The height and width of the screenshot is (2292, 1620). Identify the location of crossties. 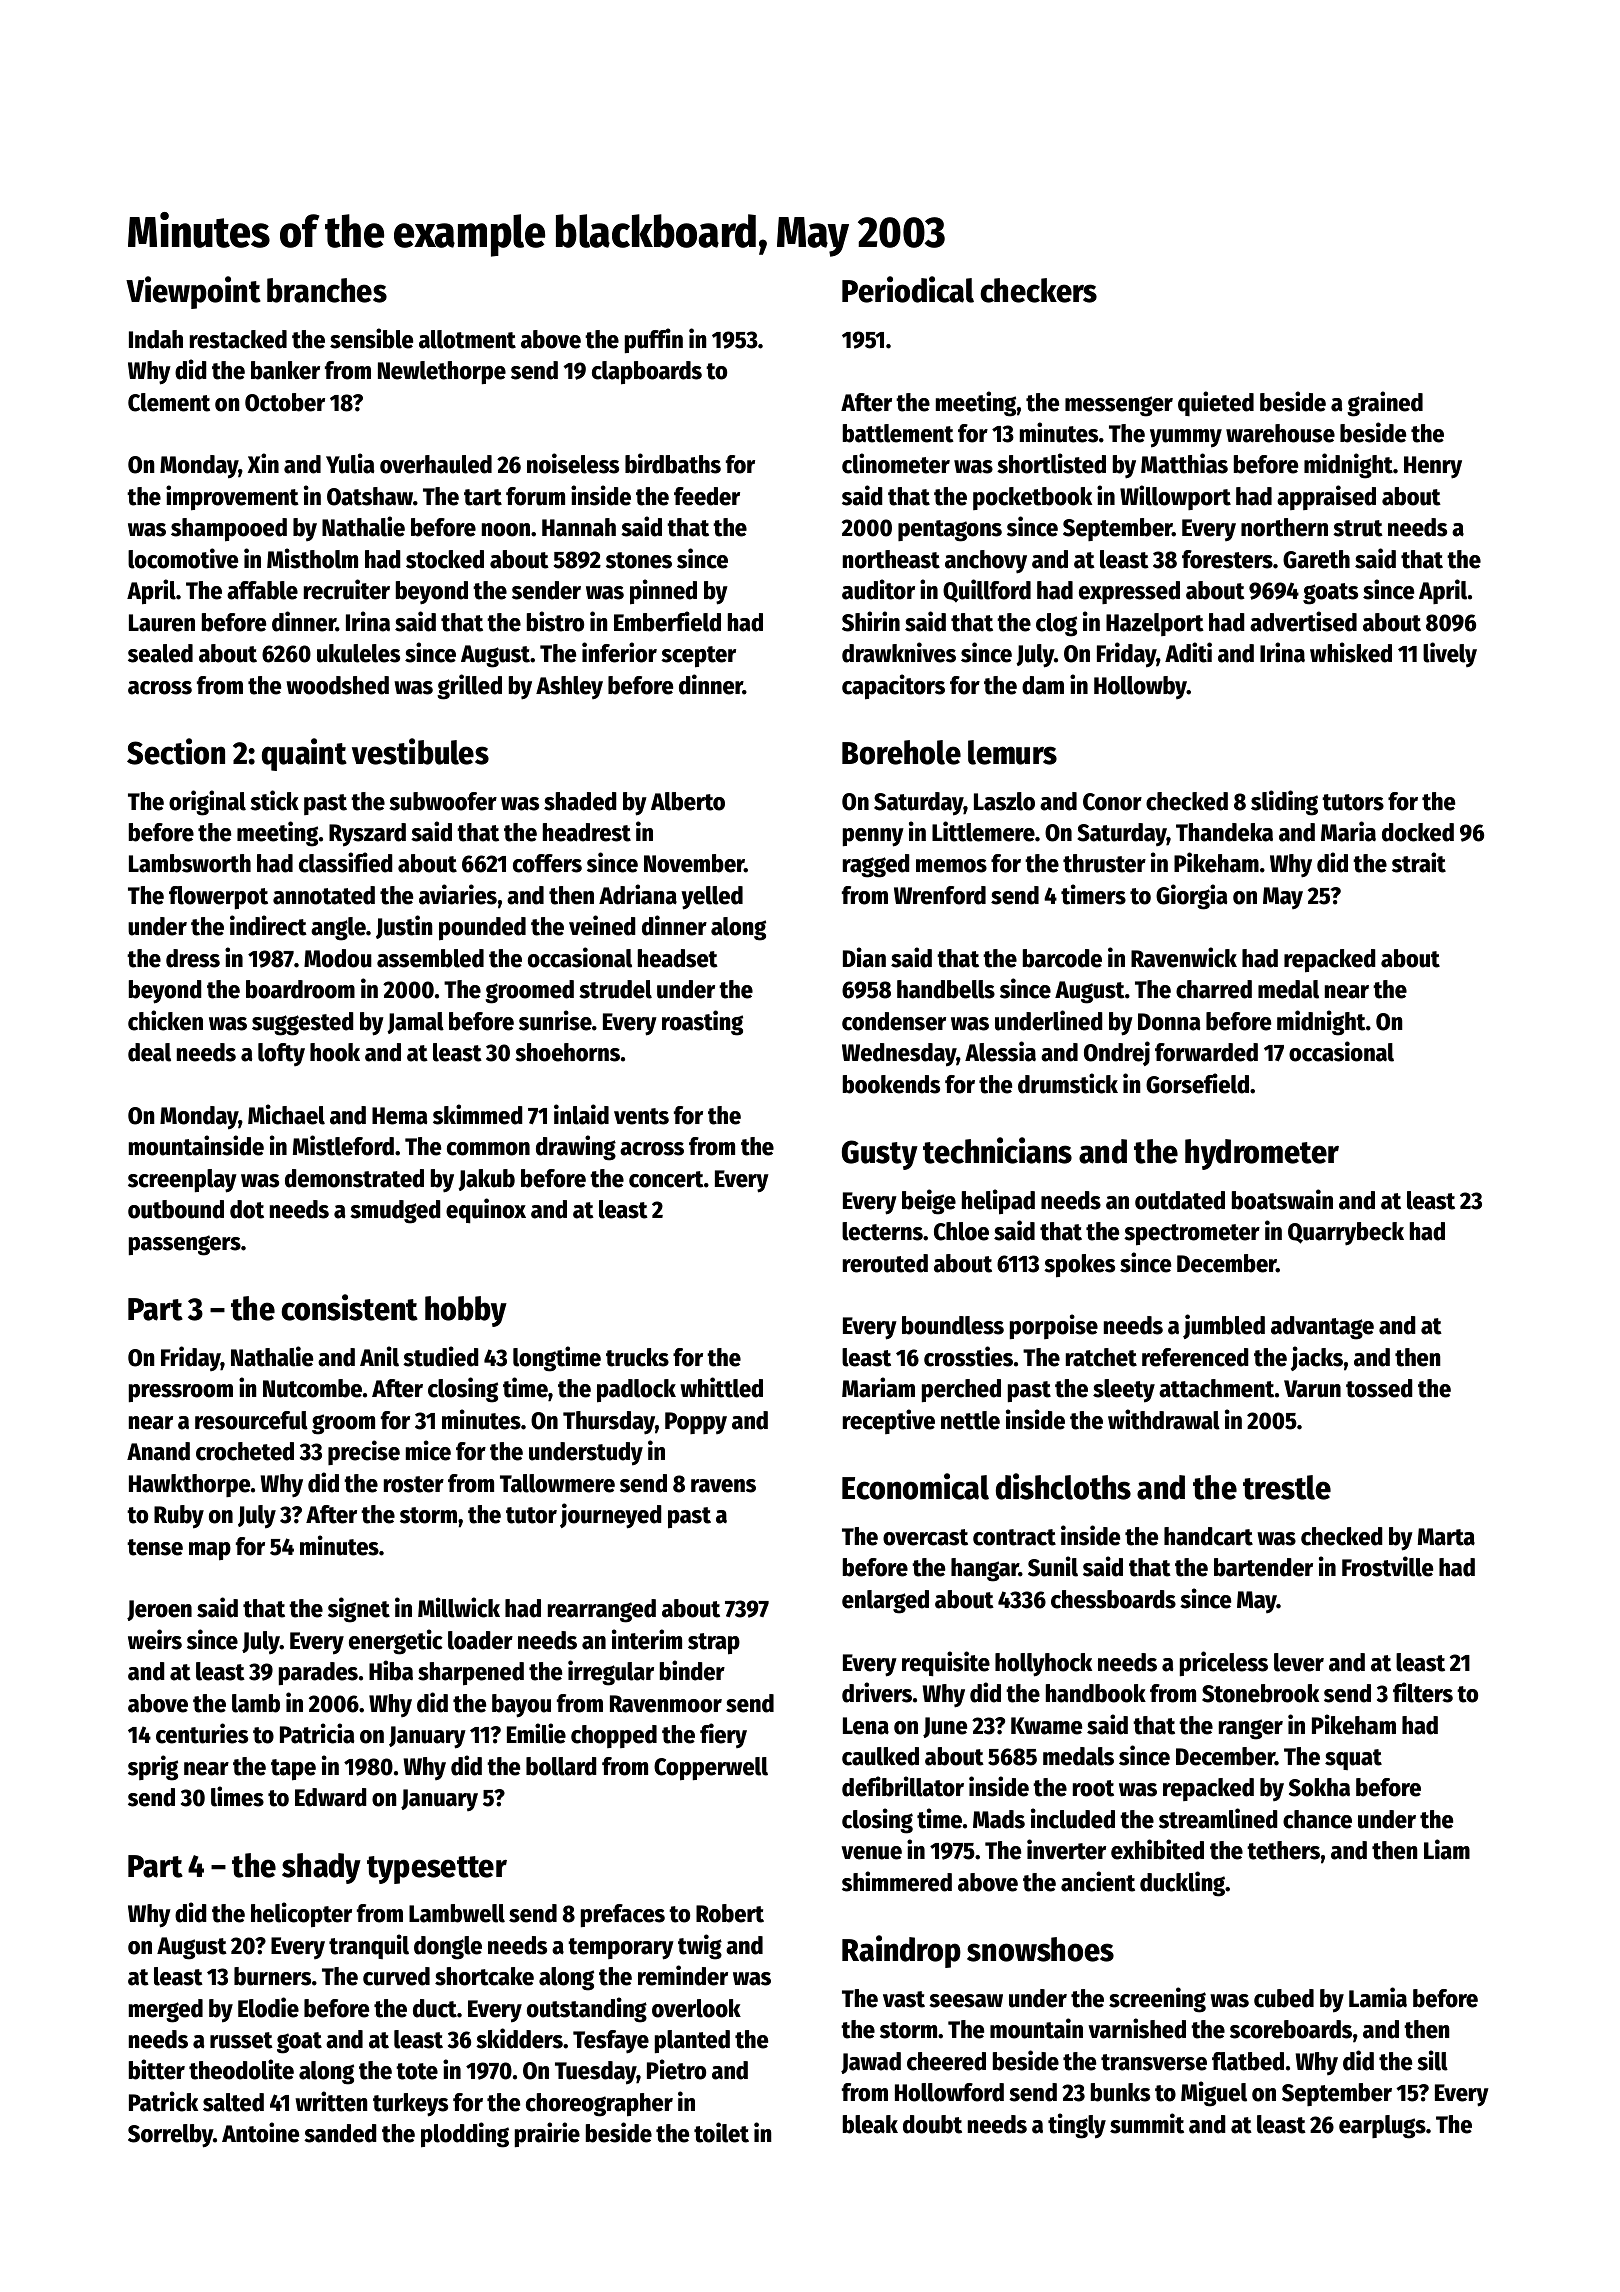
(968, 1356).
